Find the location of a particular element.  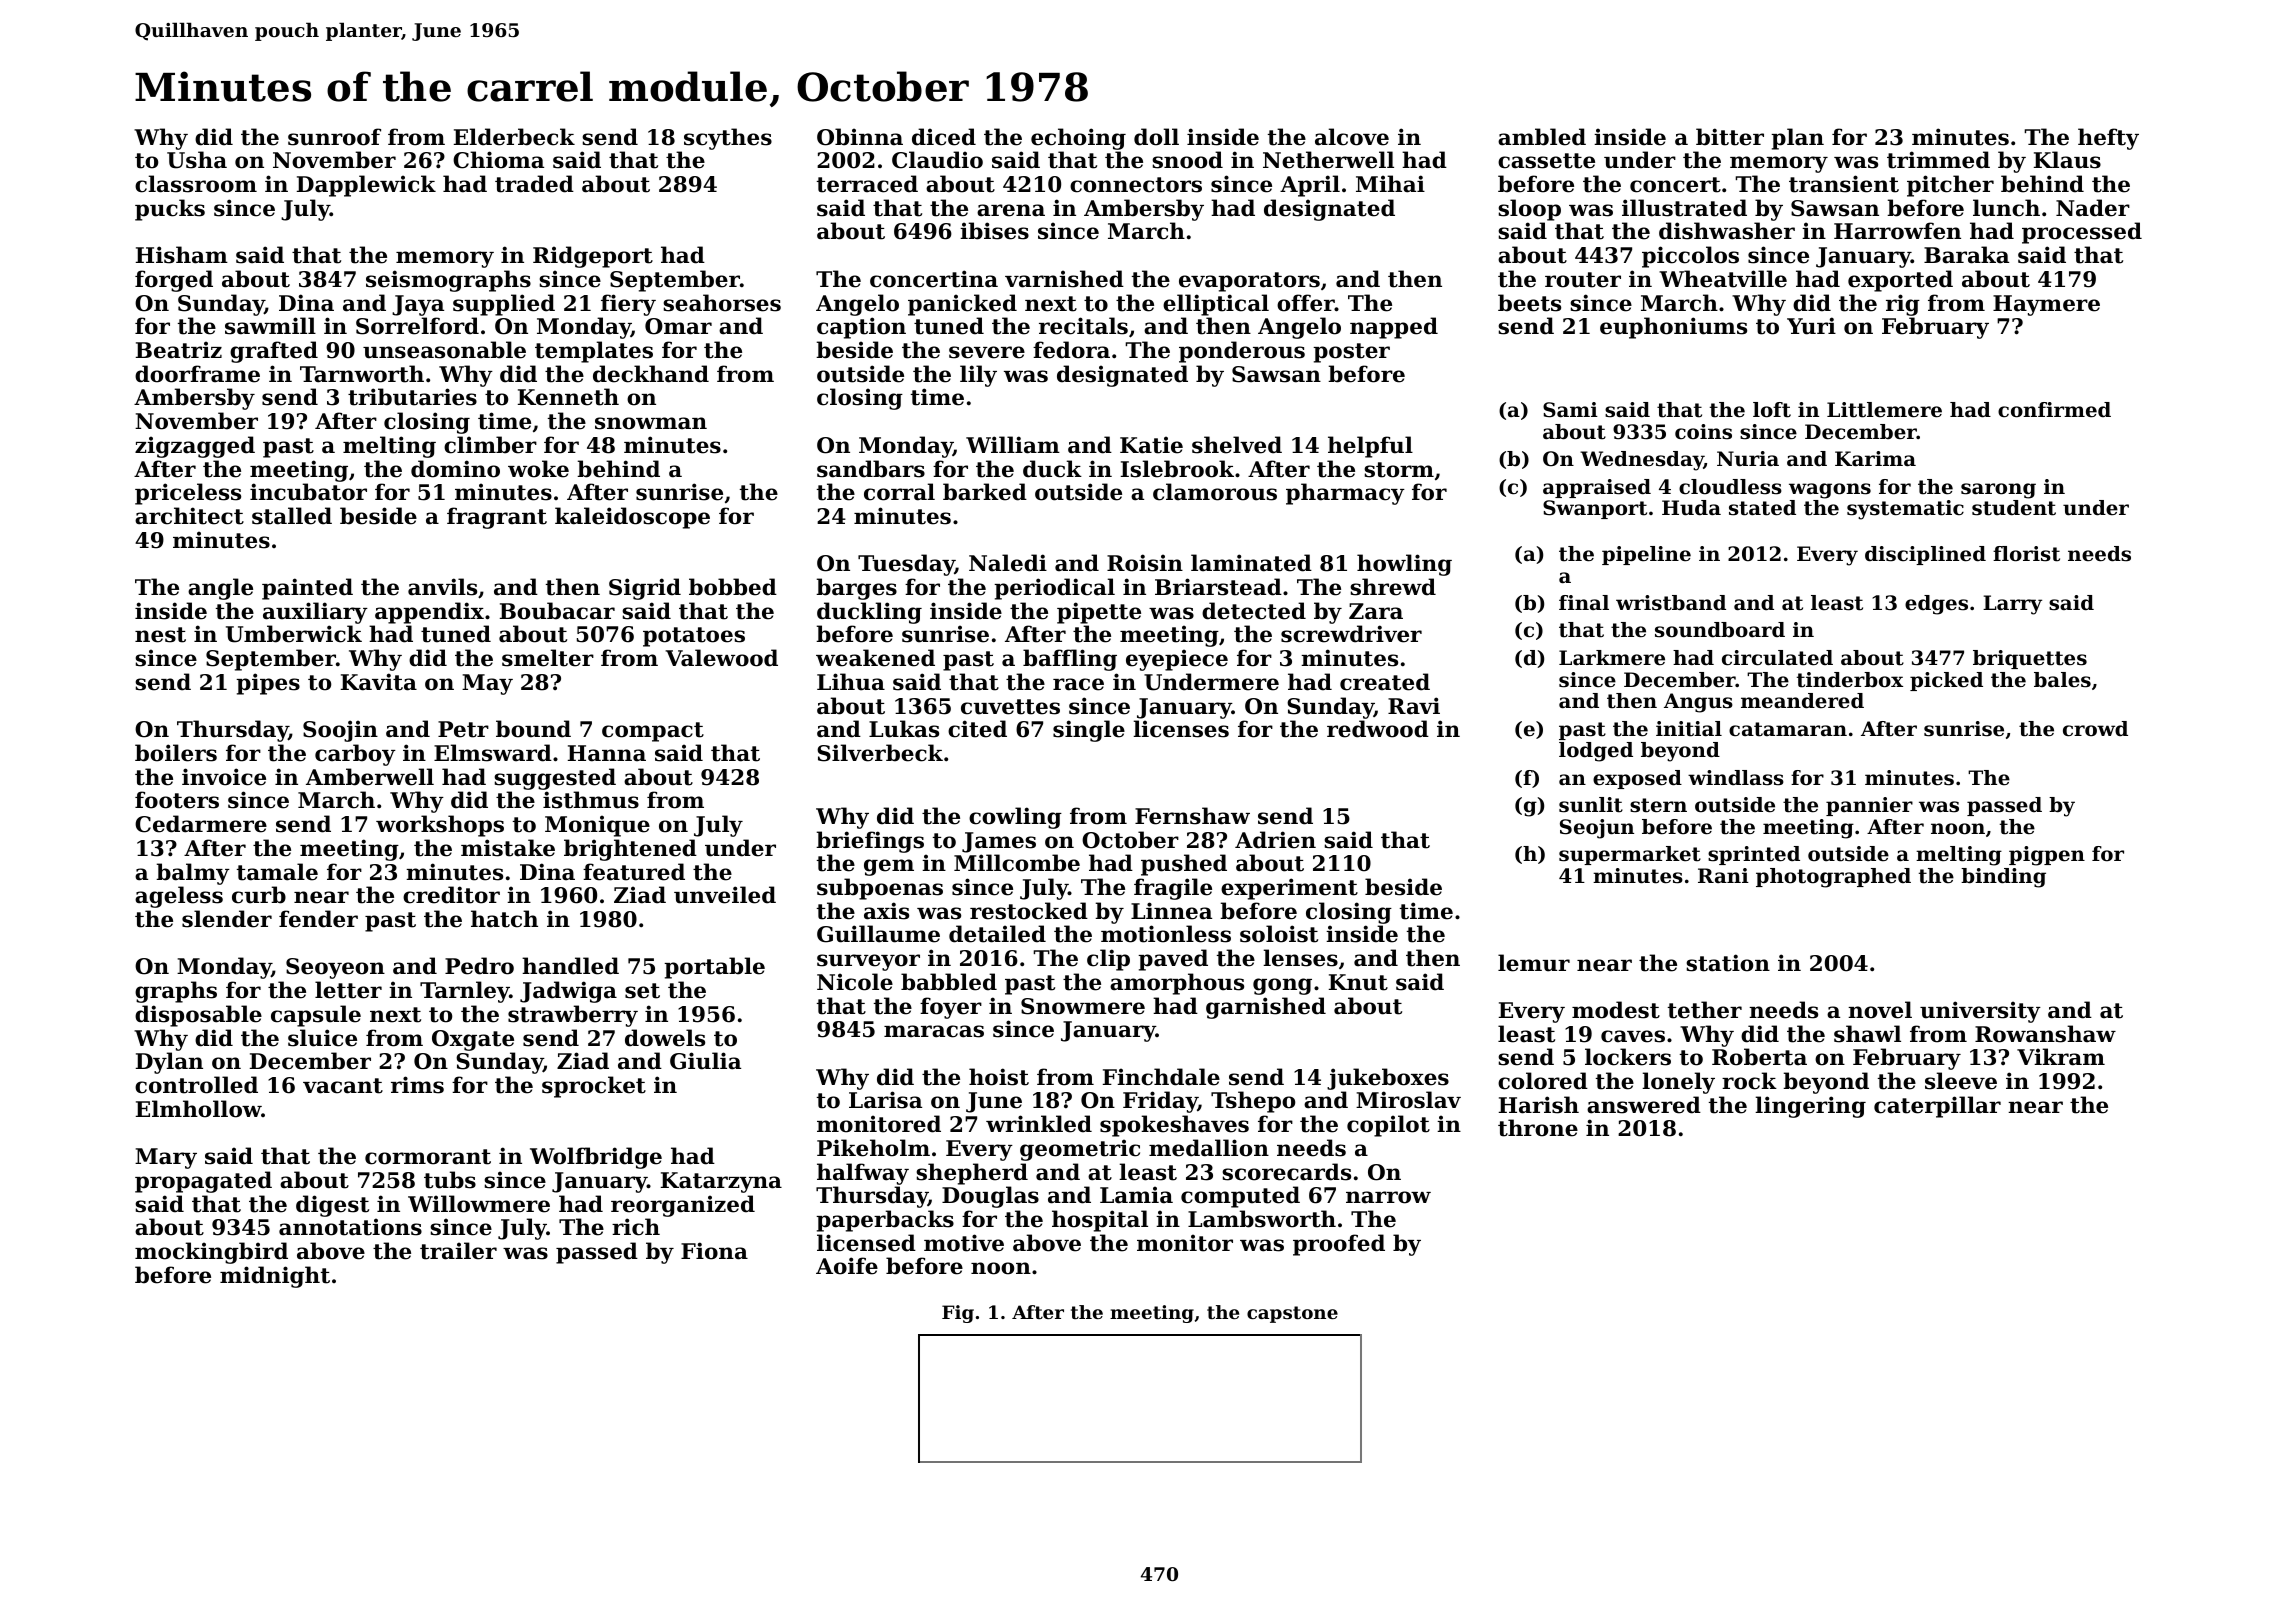

student is located at coordinates (2014, 508).
